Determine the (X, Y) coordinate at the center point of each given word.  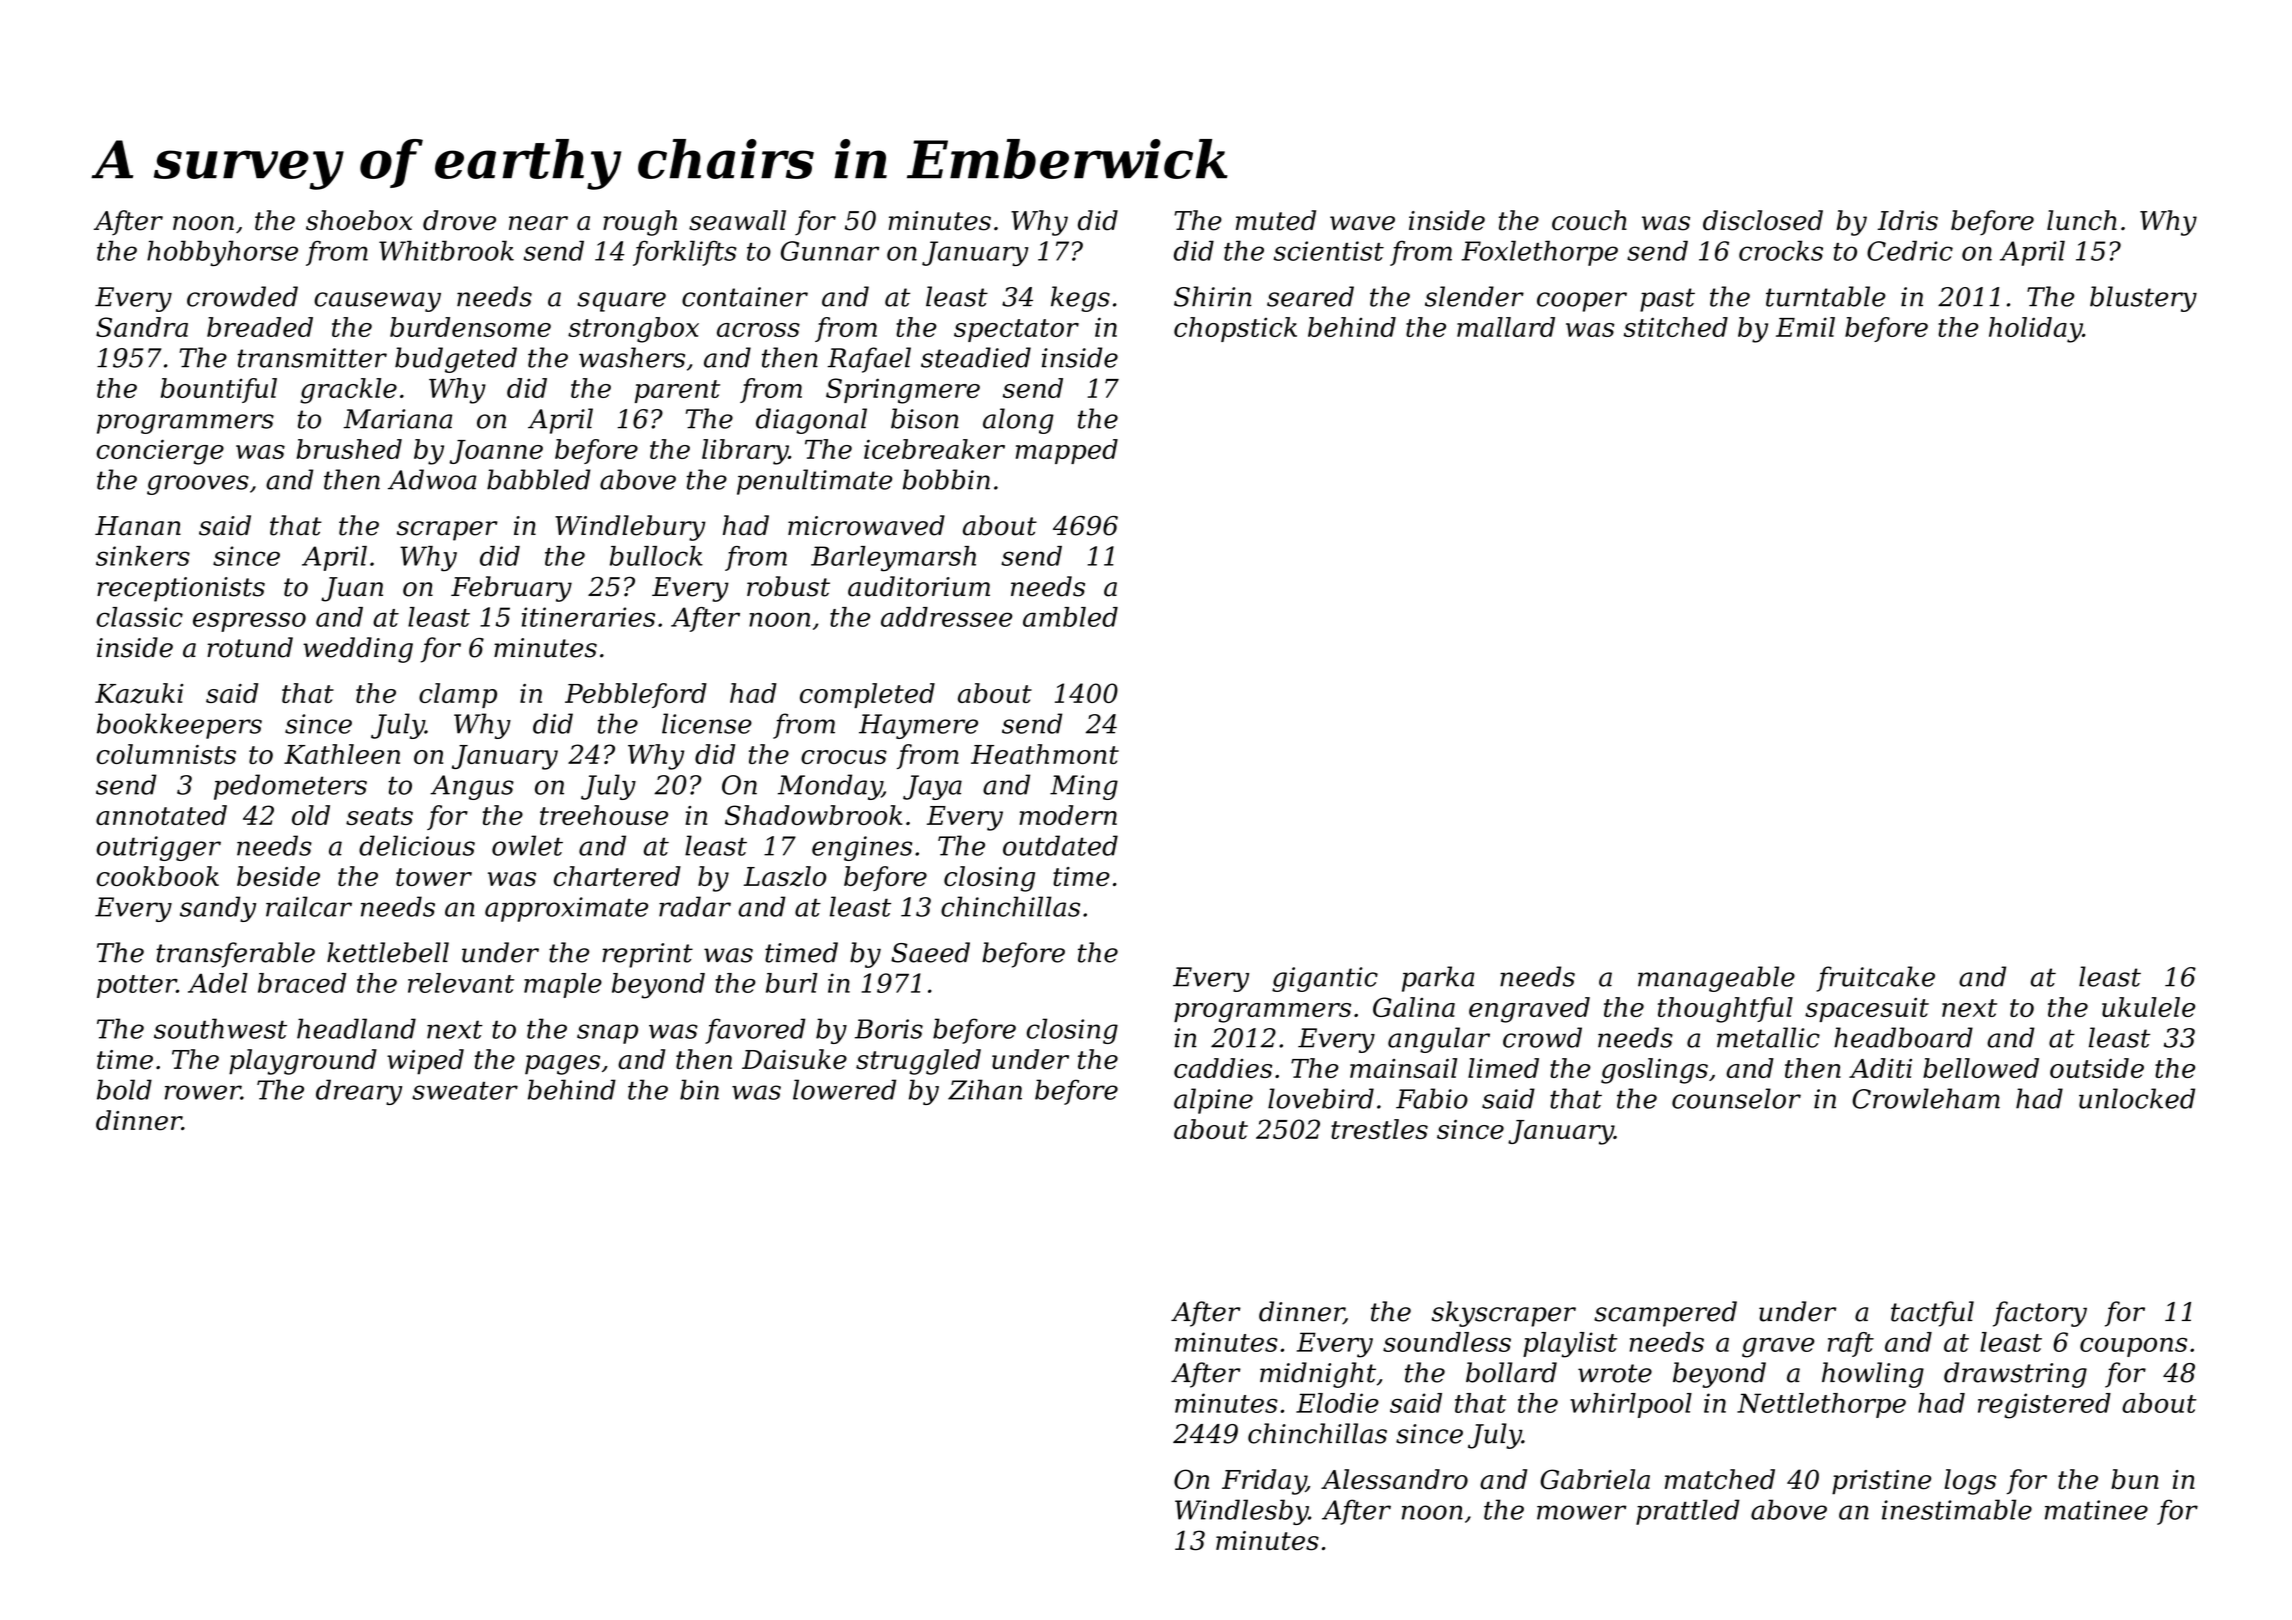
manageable (1716, 979)
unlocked (2137, 1098)
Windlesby (1241, 1512)
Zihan (985, 1089)
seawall (737, 220)
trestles (1379, 1129)
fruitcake (1875, 979)
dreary (359, 1092)
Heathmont (1045, 754)
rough (640, 223)
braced (302, 983)
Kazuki (139, 693)
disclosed (1763, 220)
